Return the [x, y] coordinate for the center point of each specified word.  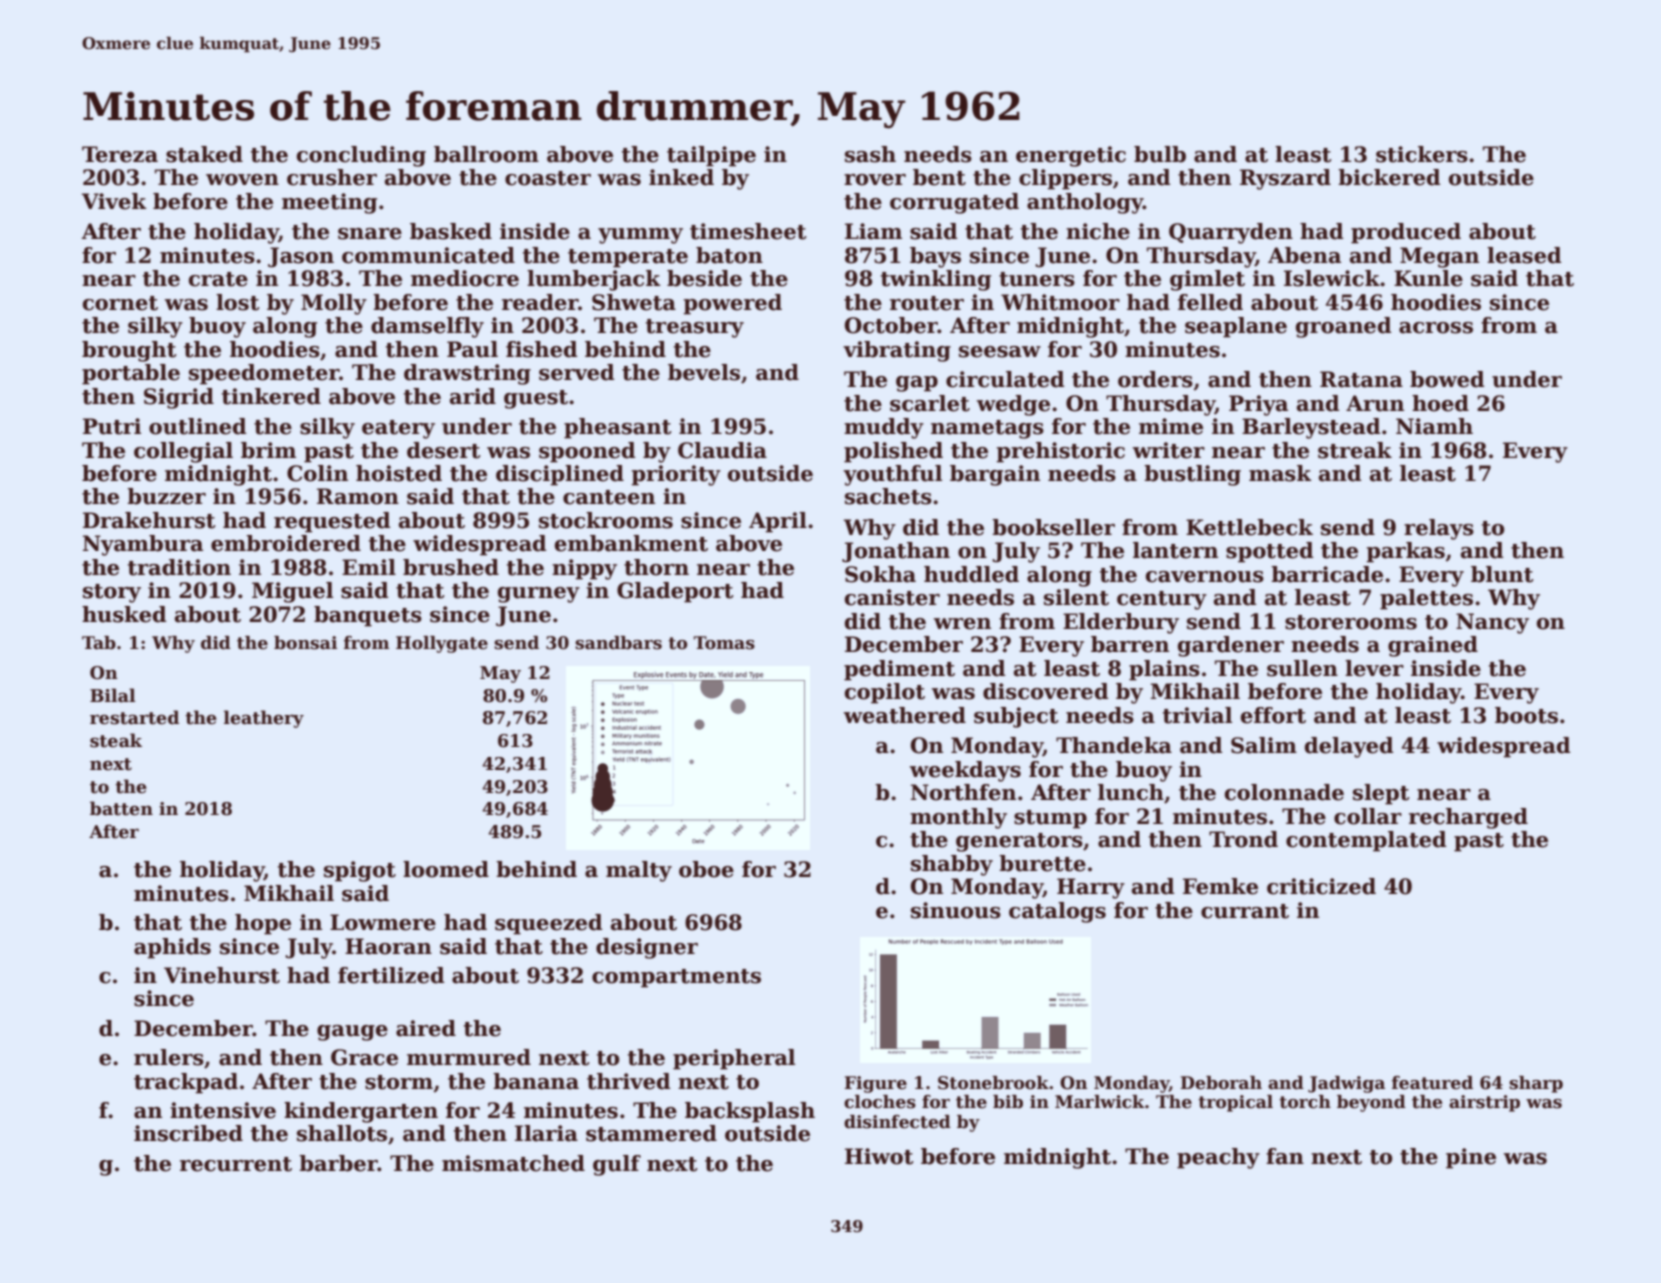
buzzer [166, 496]
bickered [1389, 177]
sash [870, 154]
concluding [361, 156]
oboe [706, 869]
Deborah [1221, 1083]
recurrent [236, 1164]
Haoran [388, 946]
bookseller [1053, 527]
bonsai [305, 643]
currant [1245, 911]
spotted [1270, 552]
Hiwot [879, 1156]
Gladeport [675, 592]
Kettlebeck [1249, 527]
